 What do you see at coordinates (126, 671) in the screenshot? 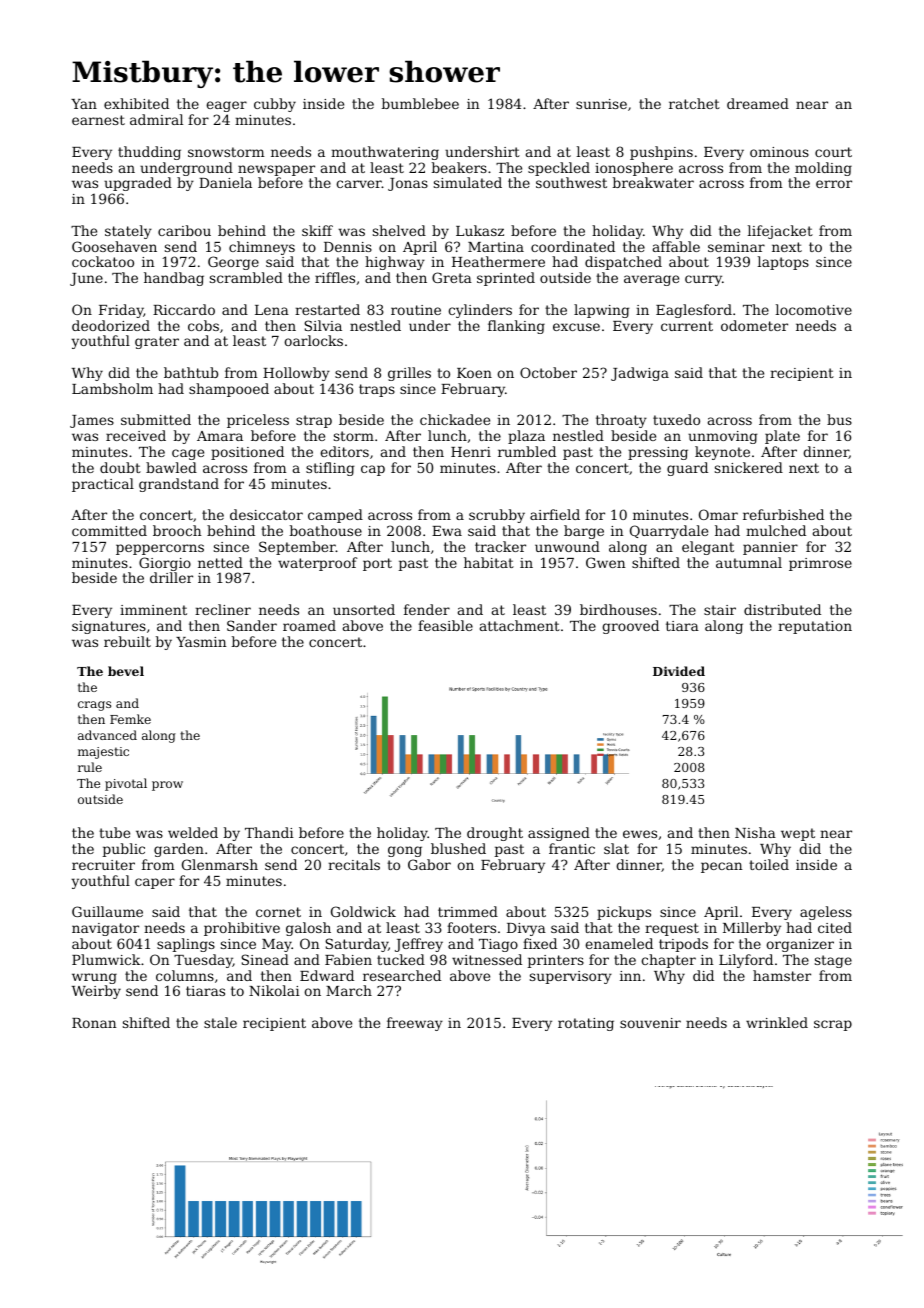
I see `bevel` at bounding box center [126, 671].
